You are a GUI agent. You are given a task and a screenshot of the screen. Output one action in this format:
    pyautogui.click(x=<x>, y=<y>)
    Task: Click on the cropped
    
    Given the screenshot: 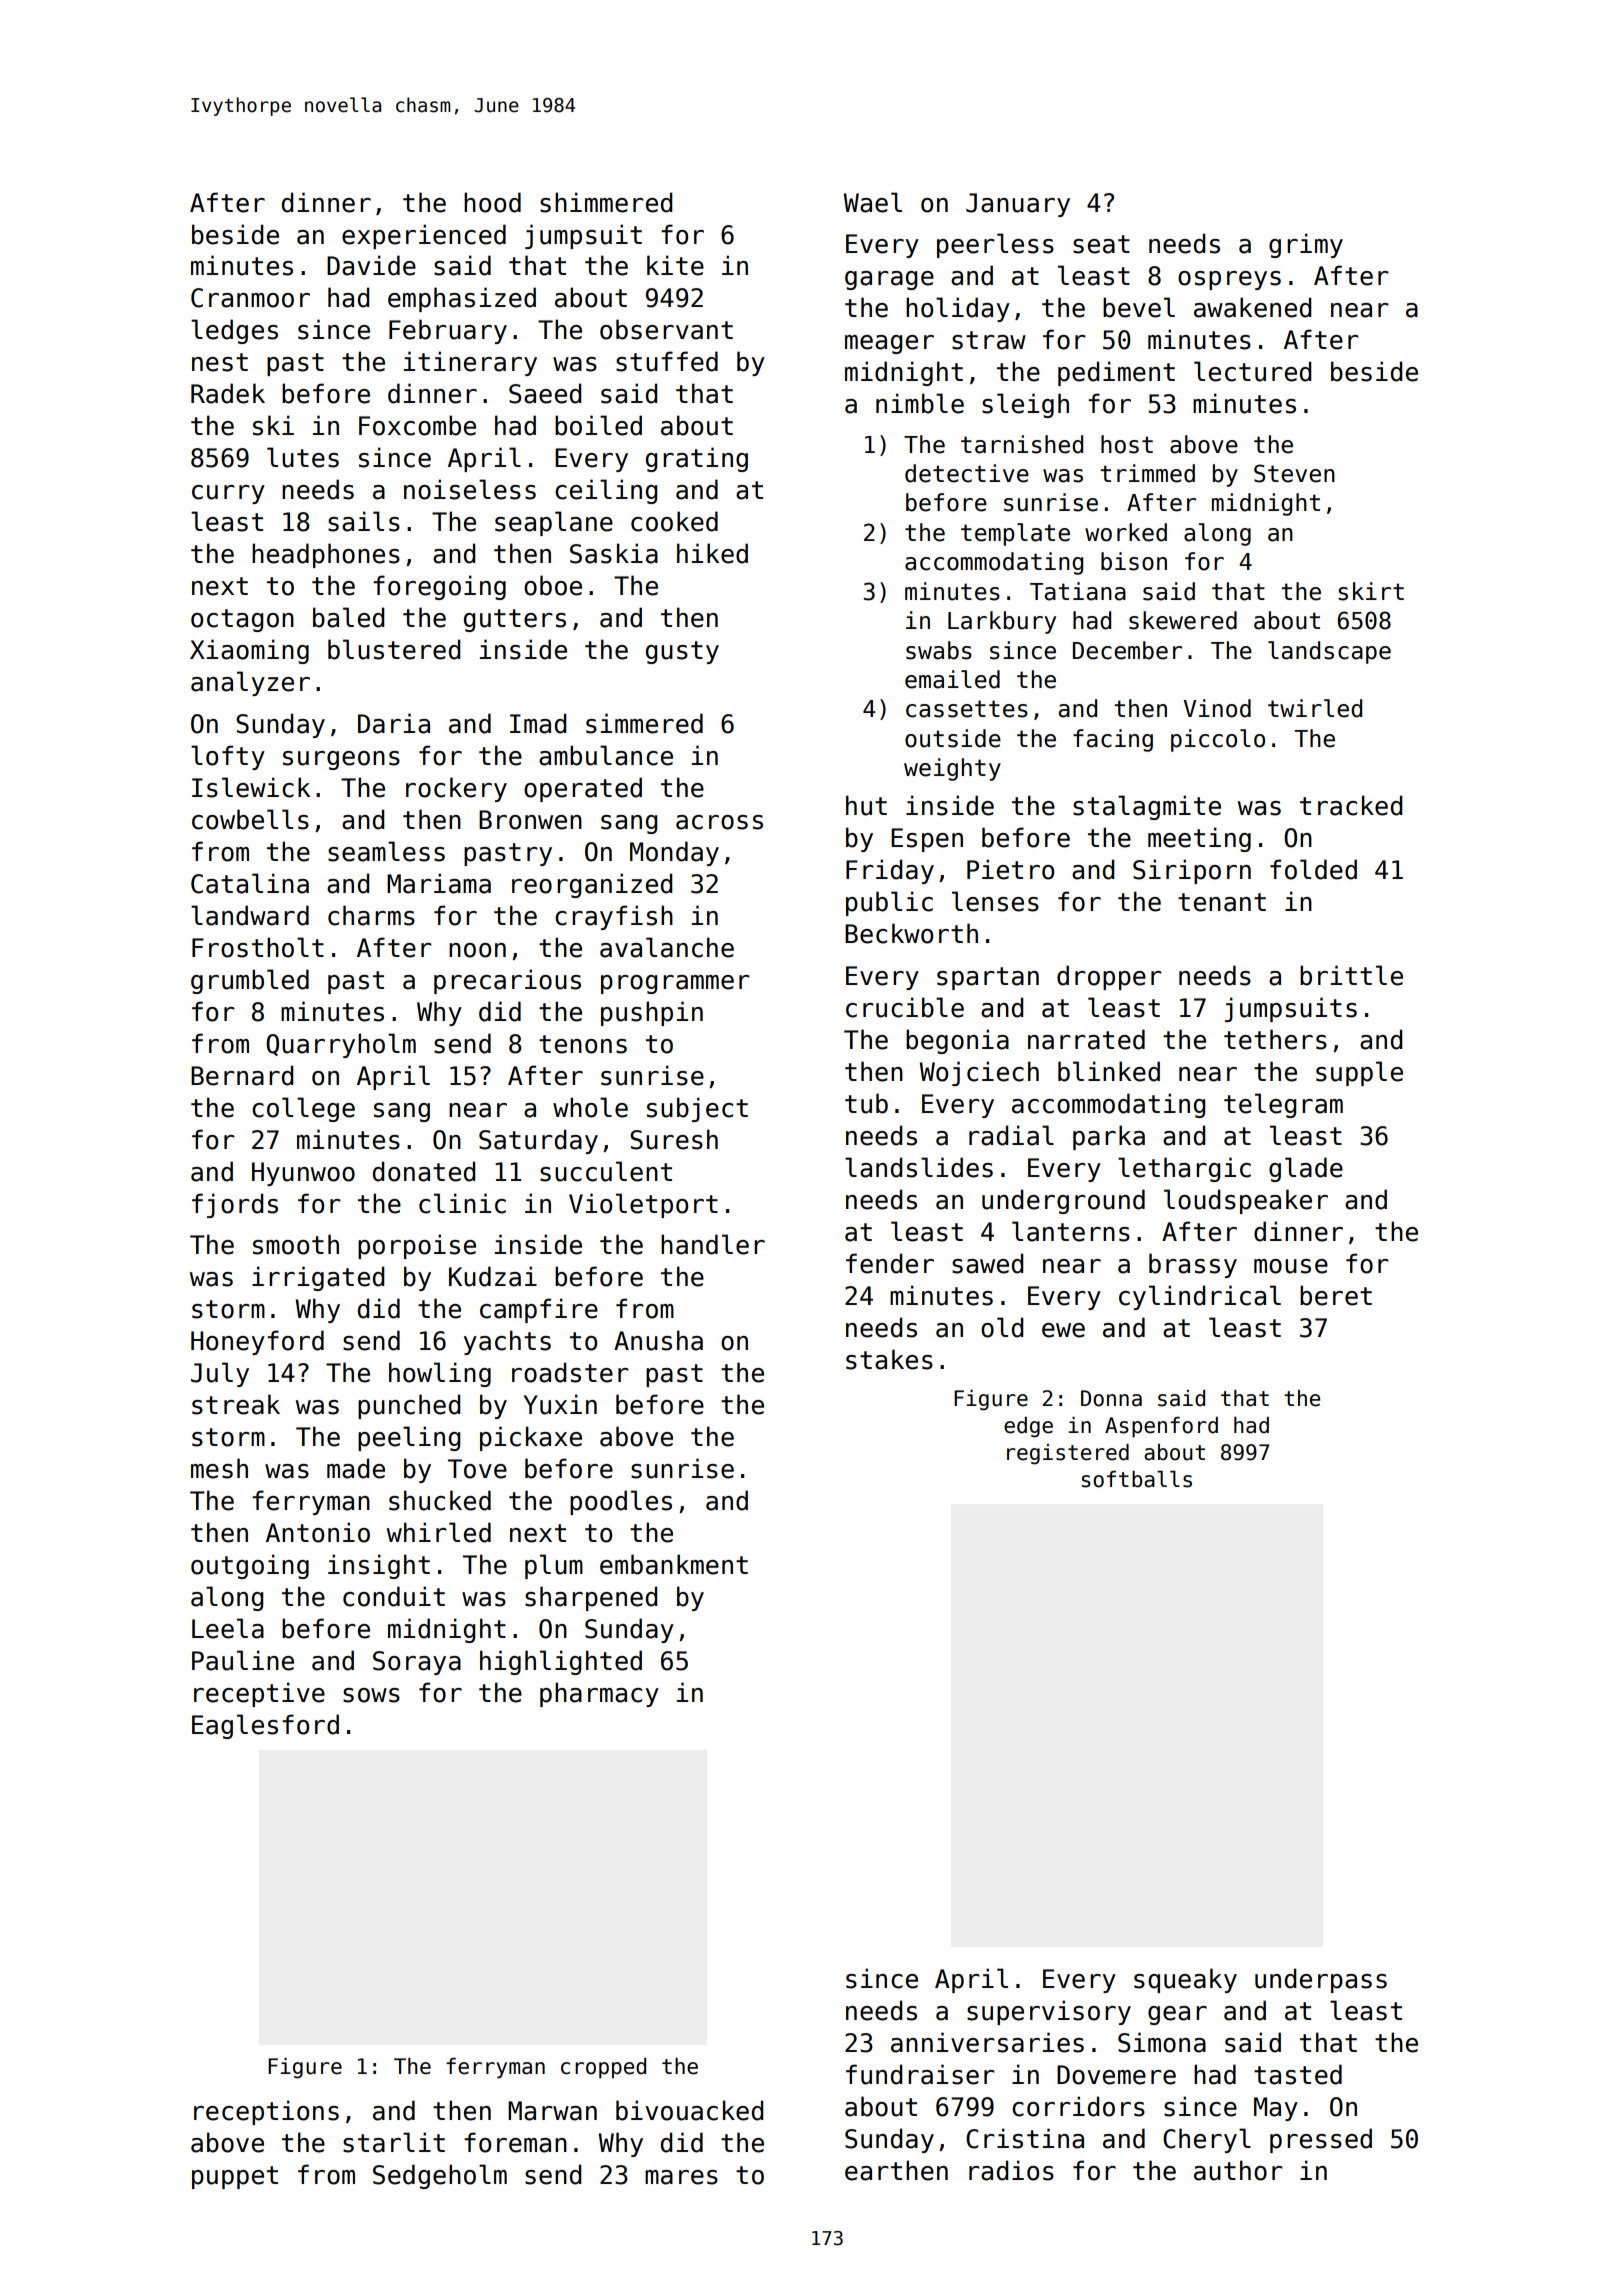 What is the action you would take?
    pyautogui.click(x=603, y=2068)
